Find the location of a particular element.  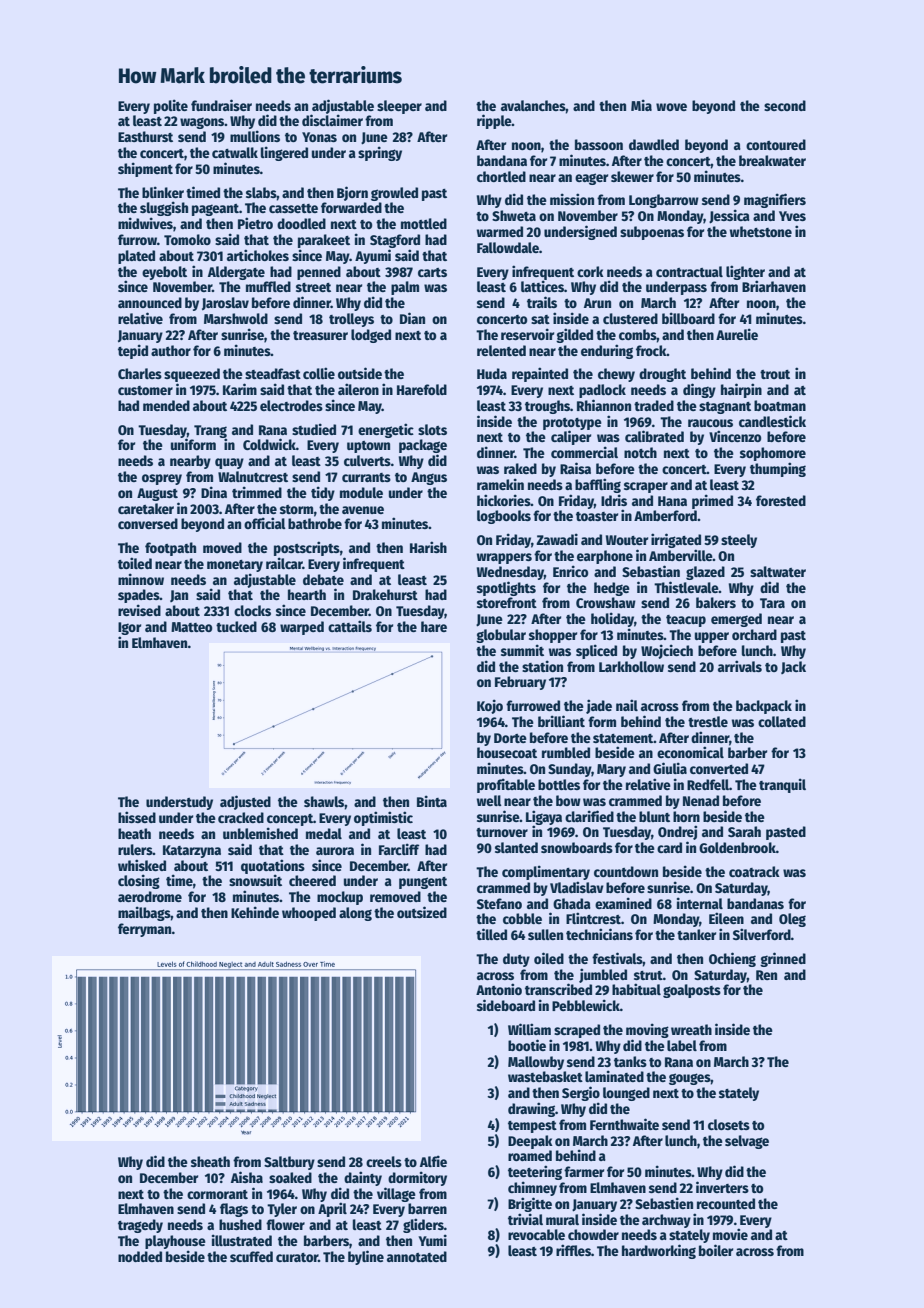

tragedy is located at coordinates (140, 1226).
